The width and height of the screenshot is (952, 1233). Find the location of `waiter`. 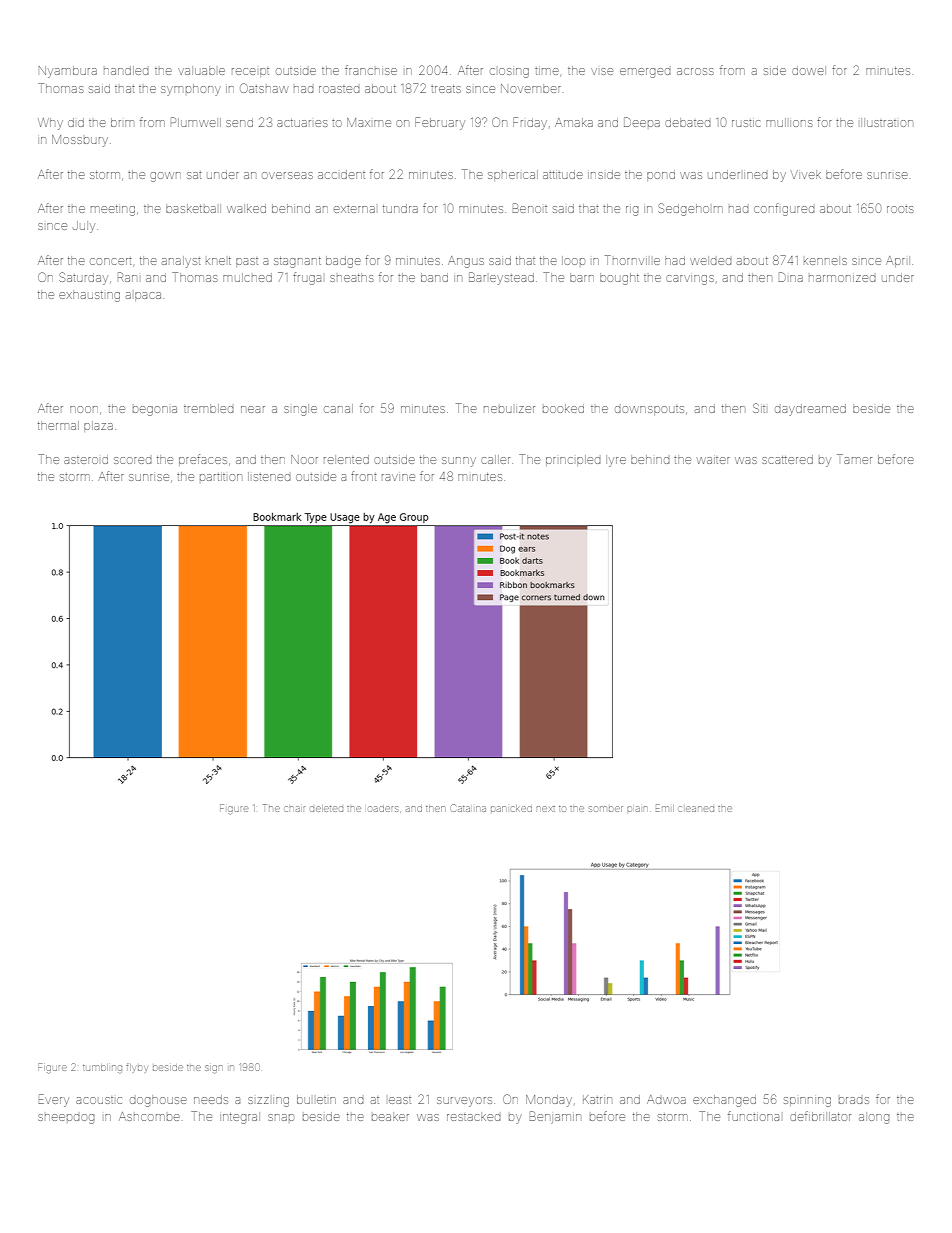

waiter is located at coordinates (713, 460).
